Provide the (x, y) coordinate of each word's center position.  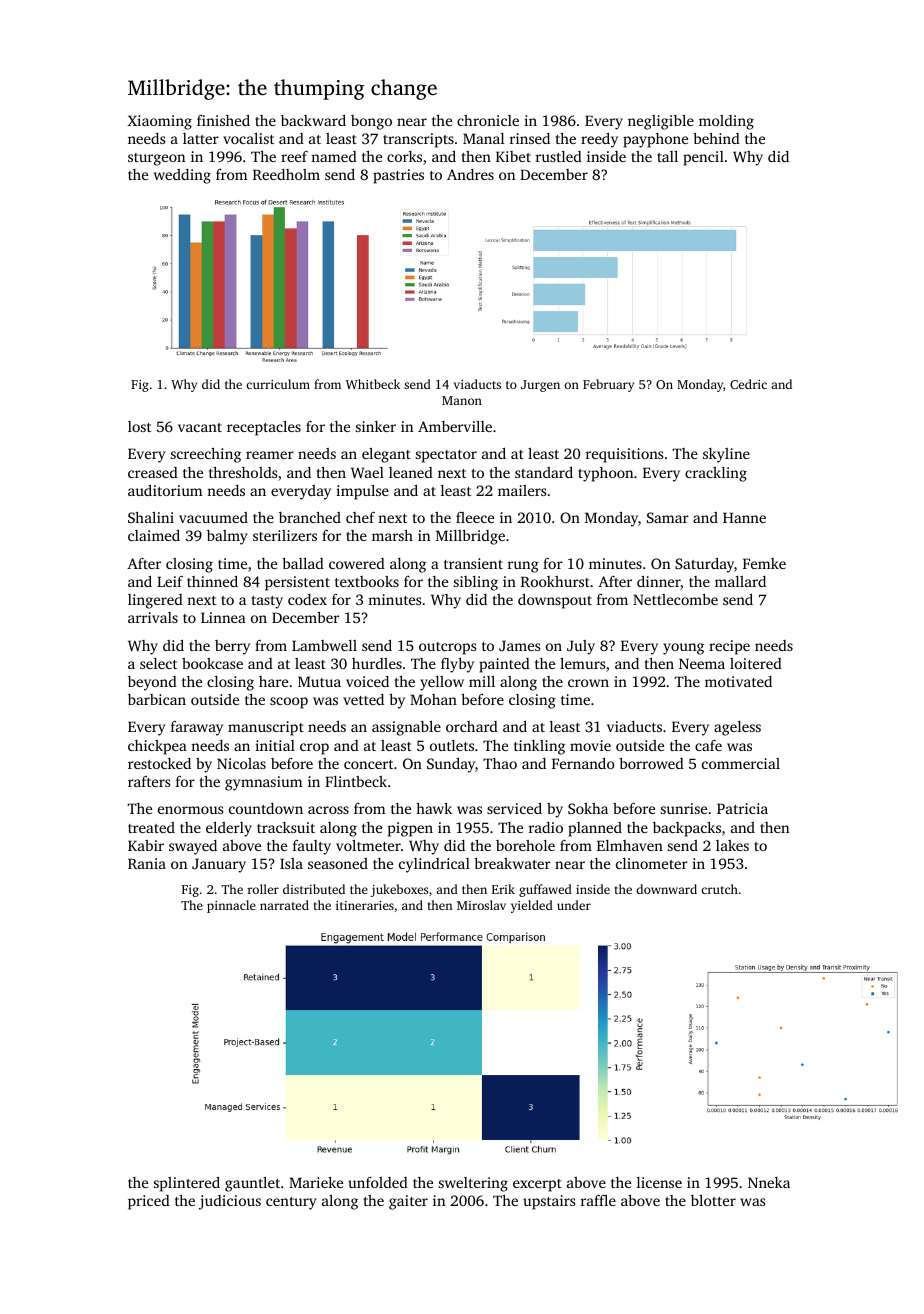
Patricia (742, 808)
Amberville (455, 426)
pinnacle (231, 906)
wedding (182, 176)
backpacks (687, 829)
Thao (500, 763)
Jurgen (540, 386)
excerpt (537, 1185)
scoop (289, 703)
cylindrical (434, 865)
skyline (726, 455)
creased (153, 472)
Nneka (769, 1182)
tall (667, 156)
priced (149, 1202)
